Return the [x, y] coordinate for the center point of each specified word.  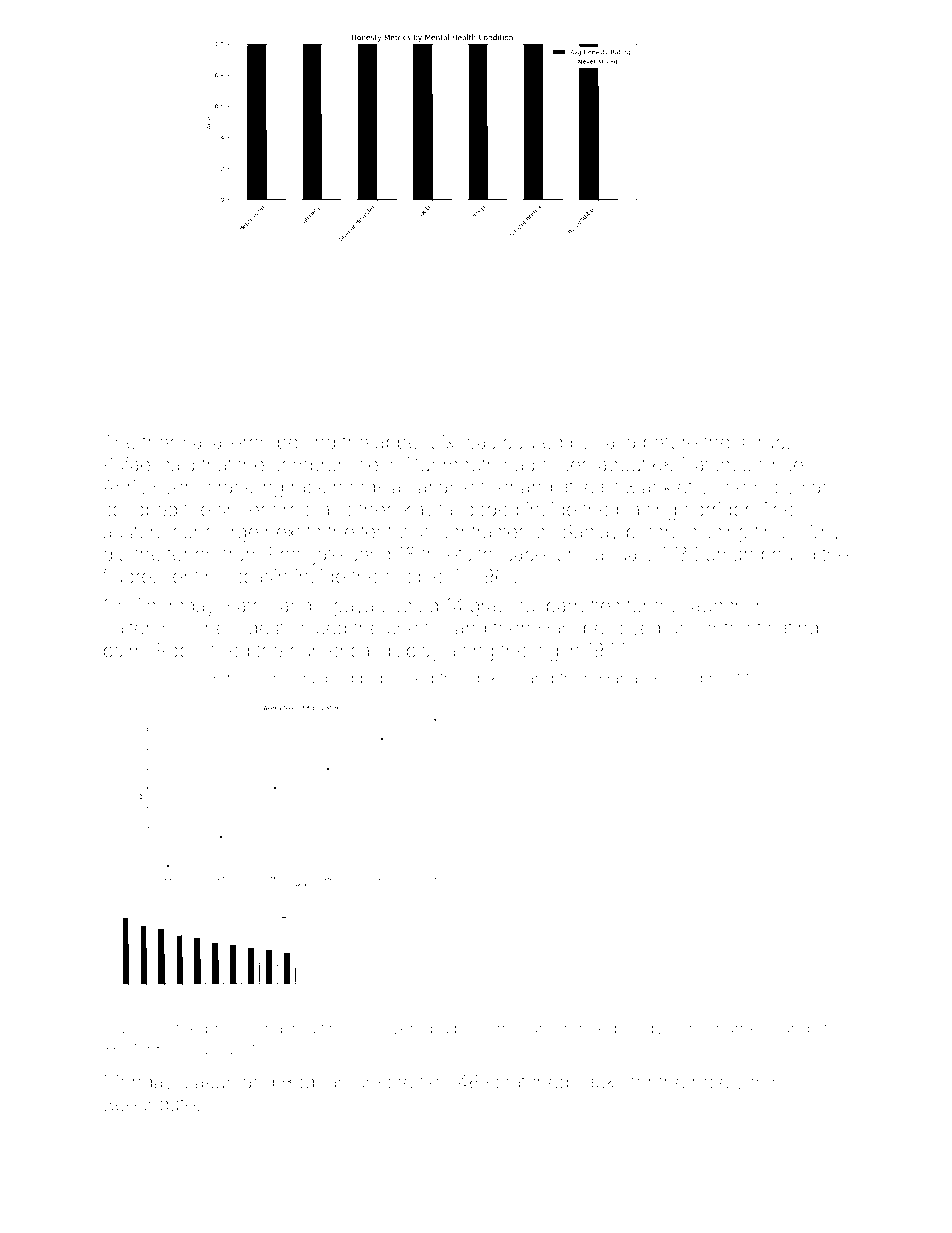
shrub [761, 442]
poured [532, 444]
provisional [246, 1030]
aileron [241, 442]
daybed [325, 680]
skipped [673, 679]
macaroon [535, 1030]
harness [746, 1028]
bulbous [461, 1028]
